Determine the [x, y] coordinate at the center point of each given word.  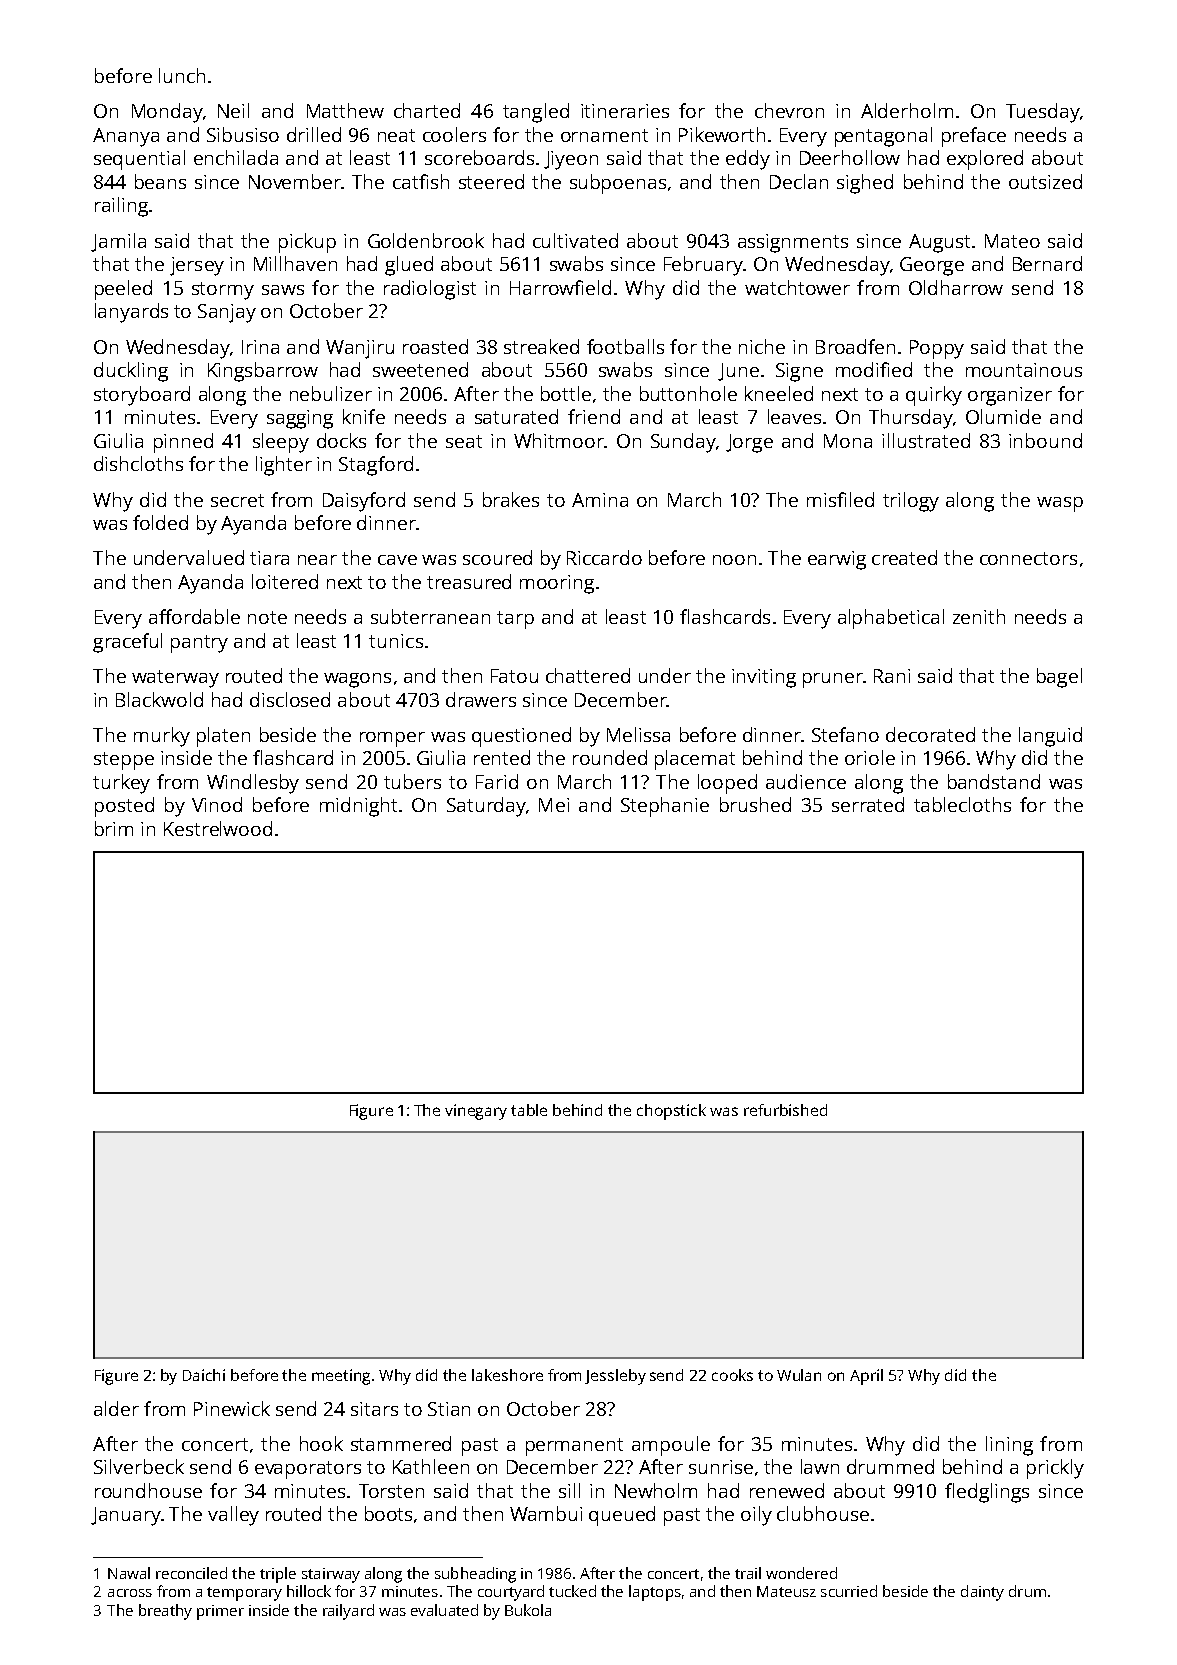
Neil [233, 110]
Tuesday [1042, 113]
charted [427, 110]
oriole [870, 757]
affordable [194, 616]
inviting [764, 678]
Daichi [204, 1375]
